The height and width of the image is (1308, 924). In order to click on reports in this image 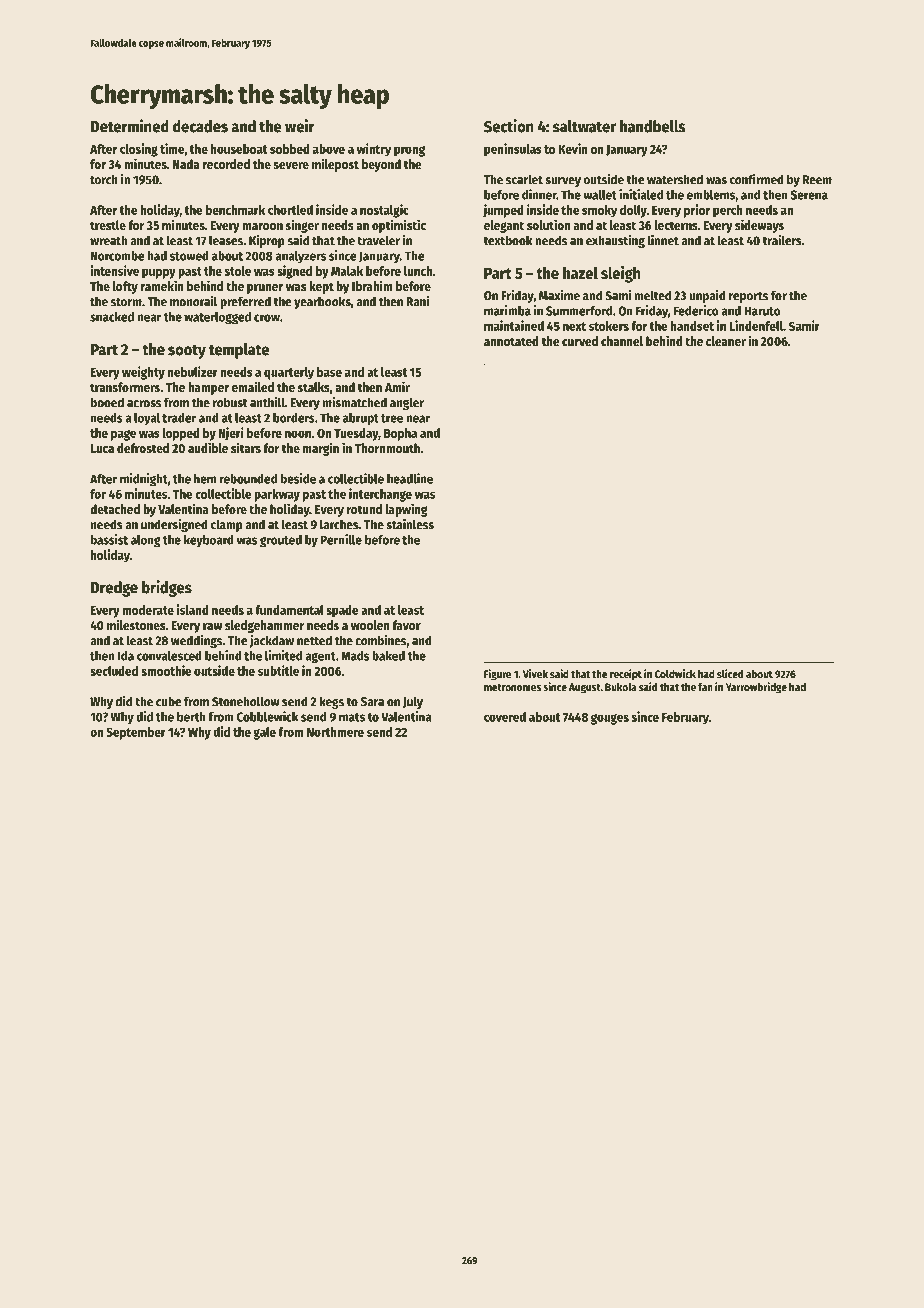, I will do `click(748, 297)`.
